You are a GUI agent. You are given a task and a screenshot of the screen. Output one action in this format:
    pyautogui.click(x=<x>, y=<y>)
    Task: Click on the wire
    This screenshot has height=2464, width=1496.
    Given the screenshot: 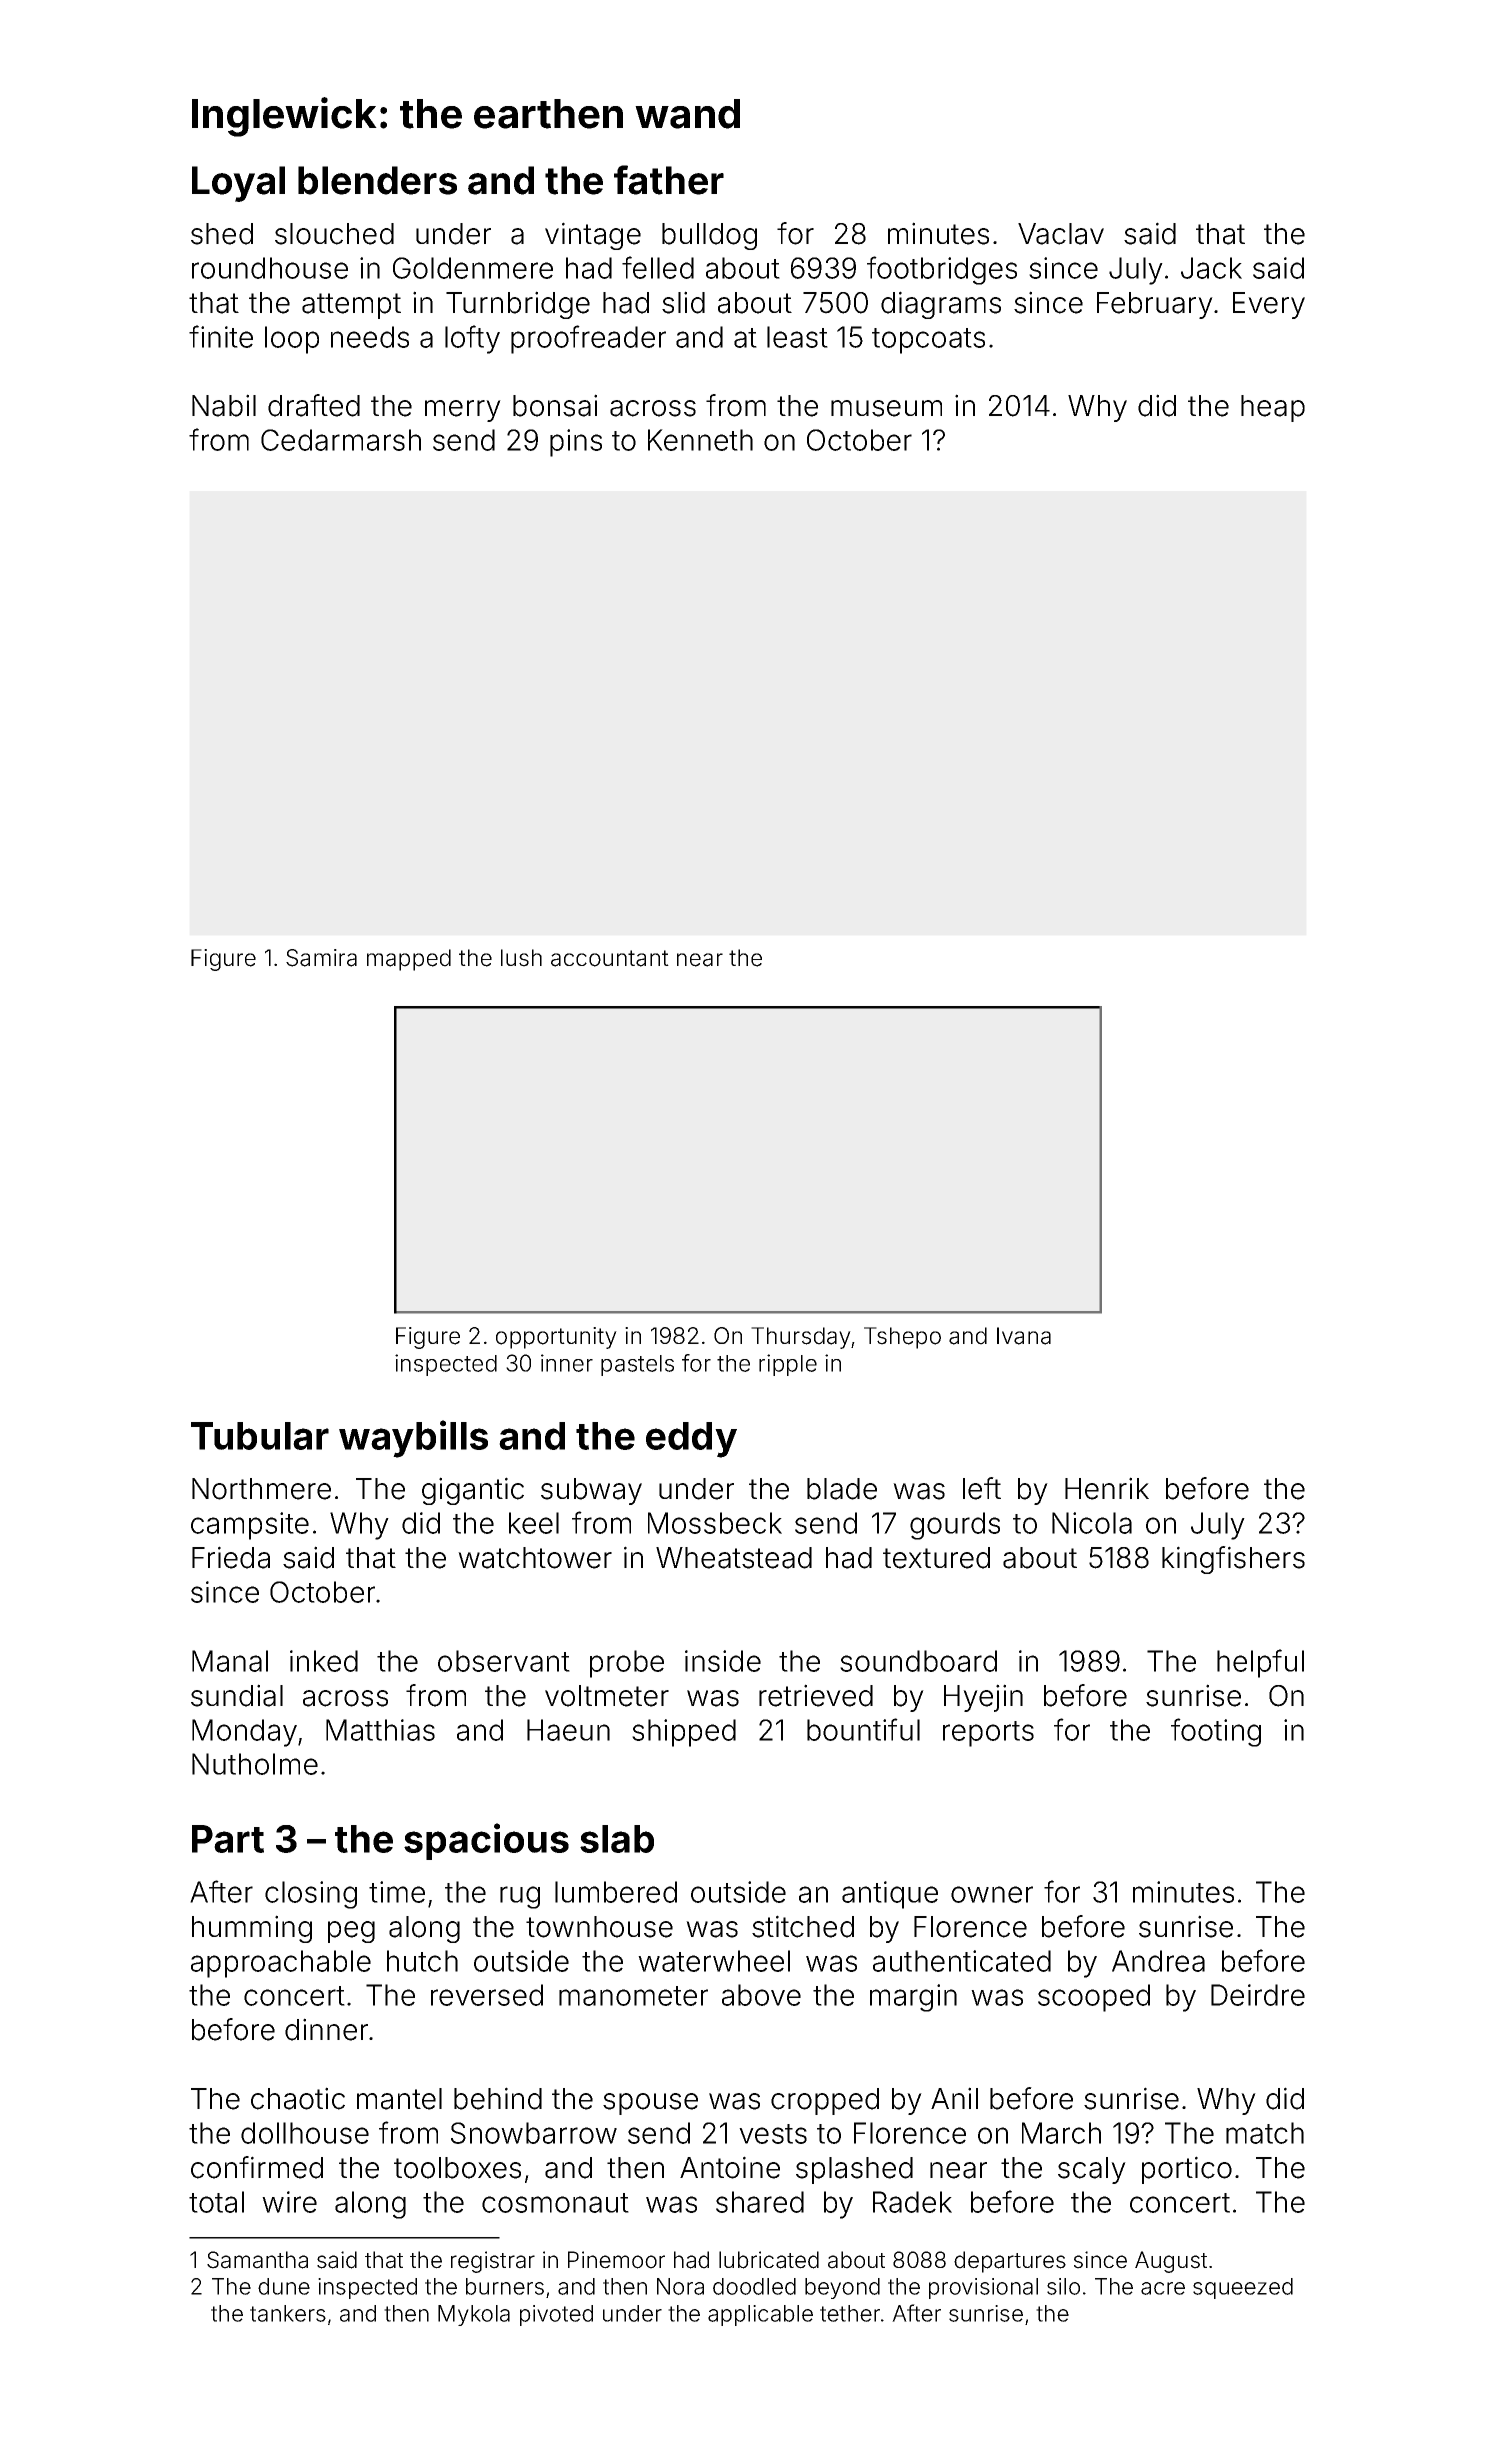 What is the action you would take?
    pyautogui.click(x=289, y=2202)
